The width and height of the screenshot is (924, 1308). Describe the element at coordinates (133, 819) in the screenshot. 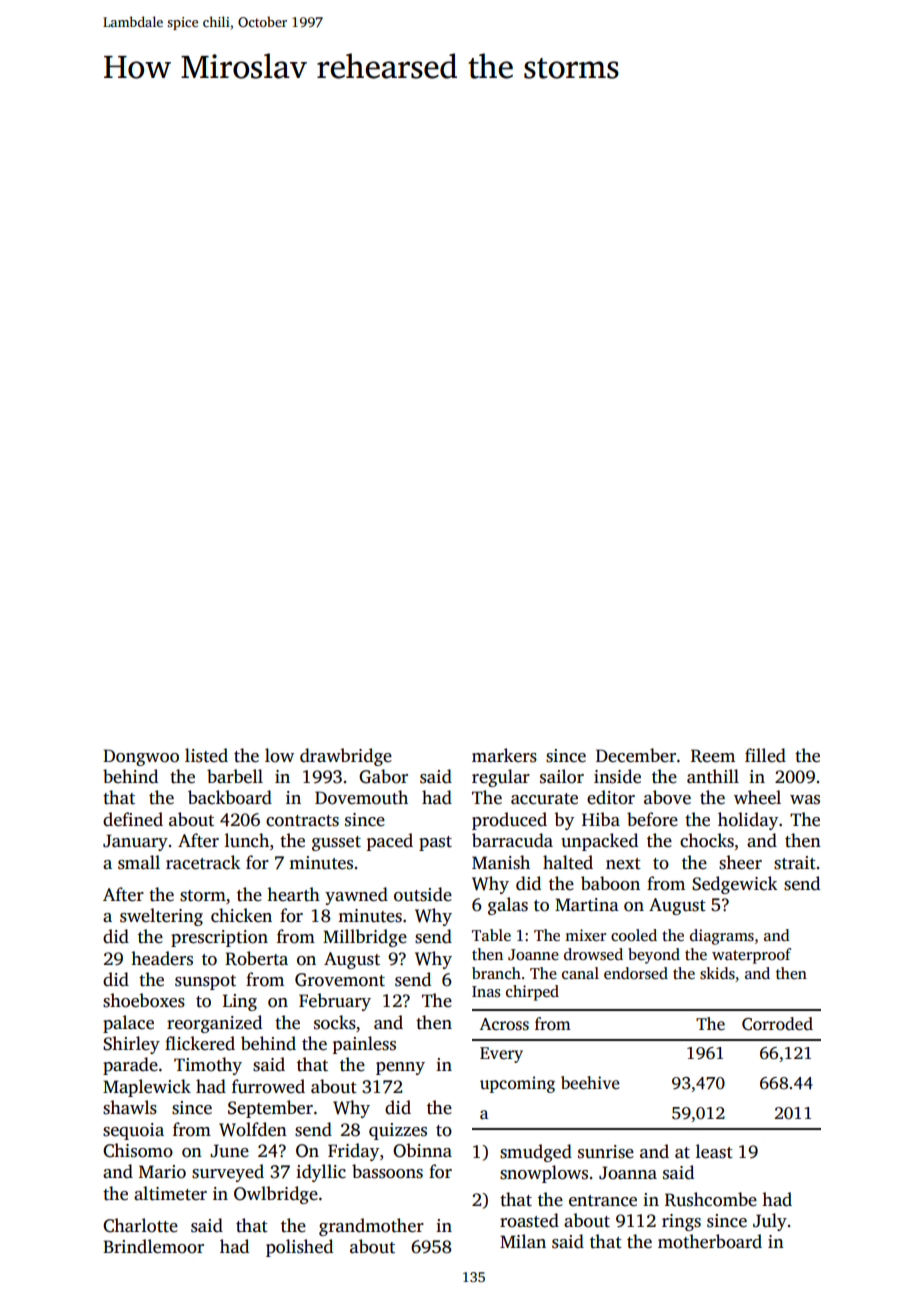

I see `defined` at that location.
